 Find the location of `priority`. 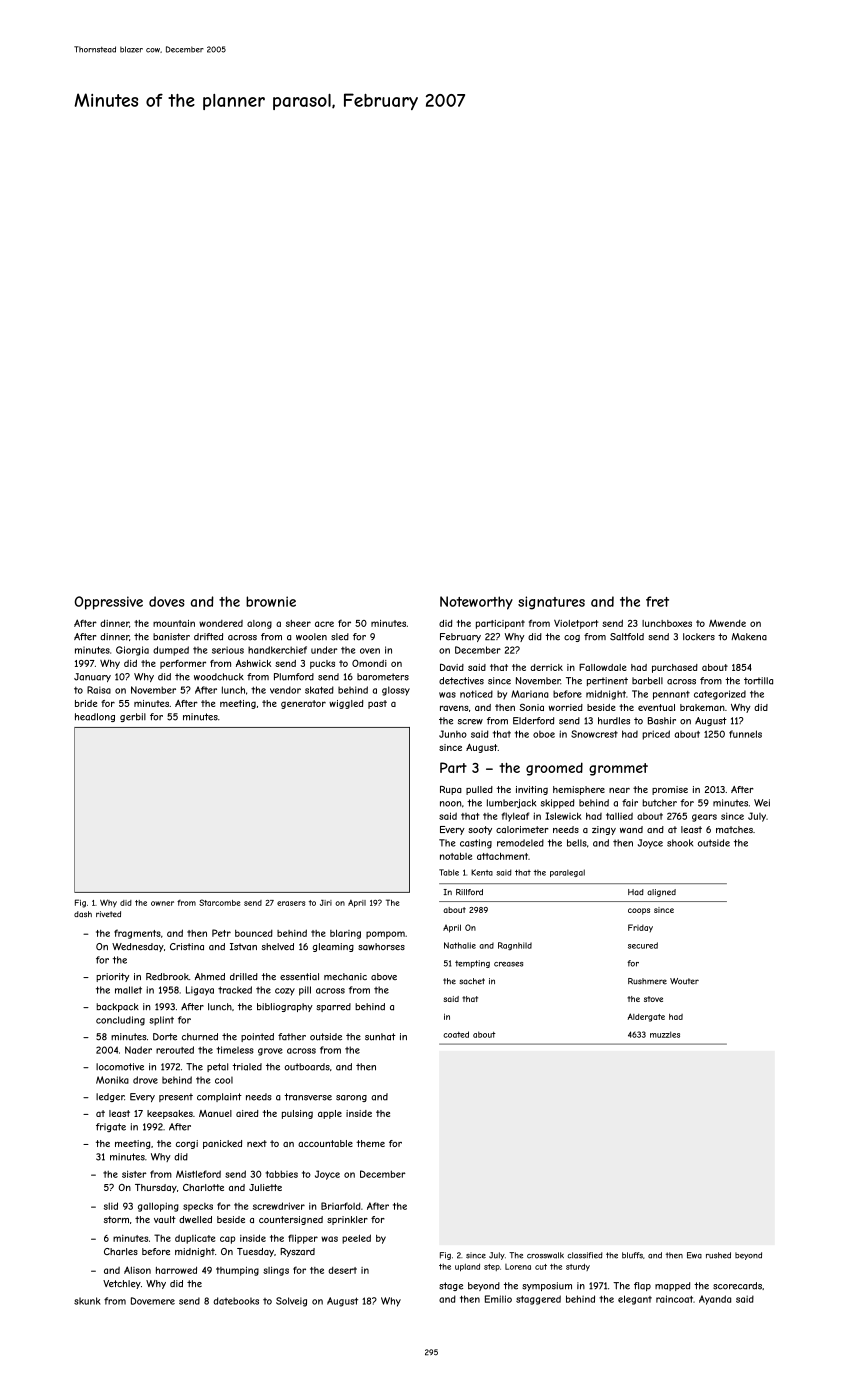

priority is located at coordinates (113, 977).
